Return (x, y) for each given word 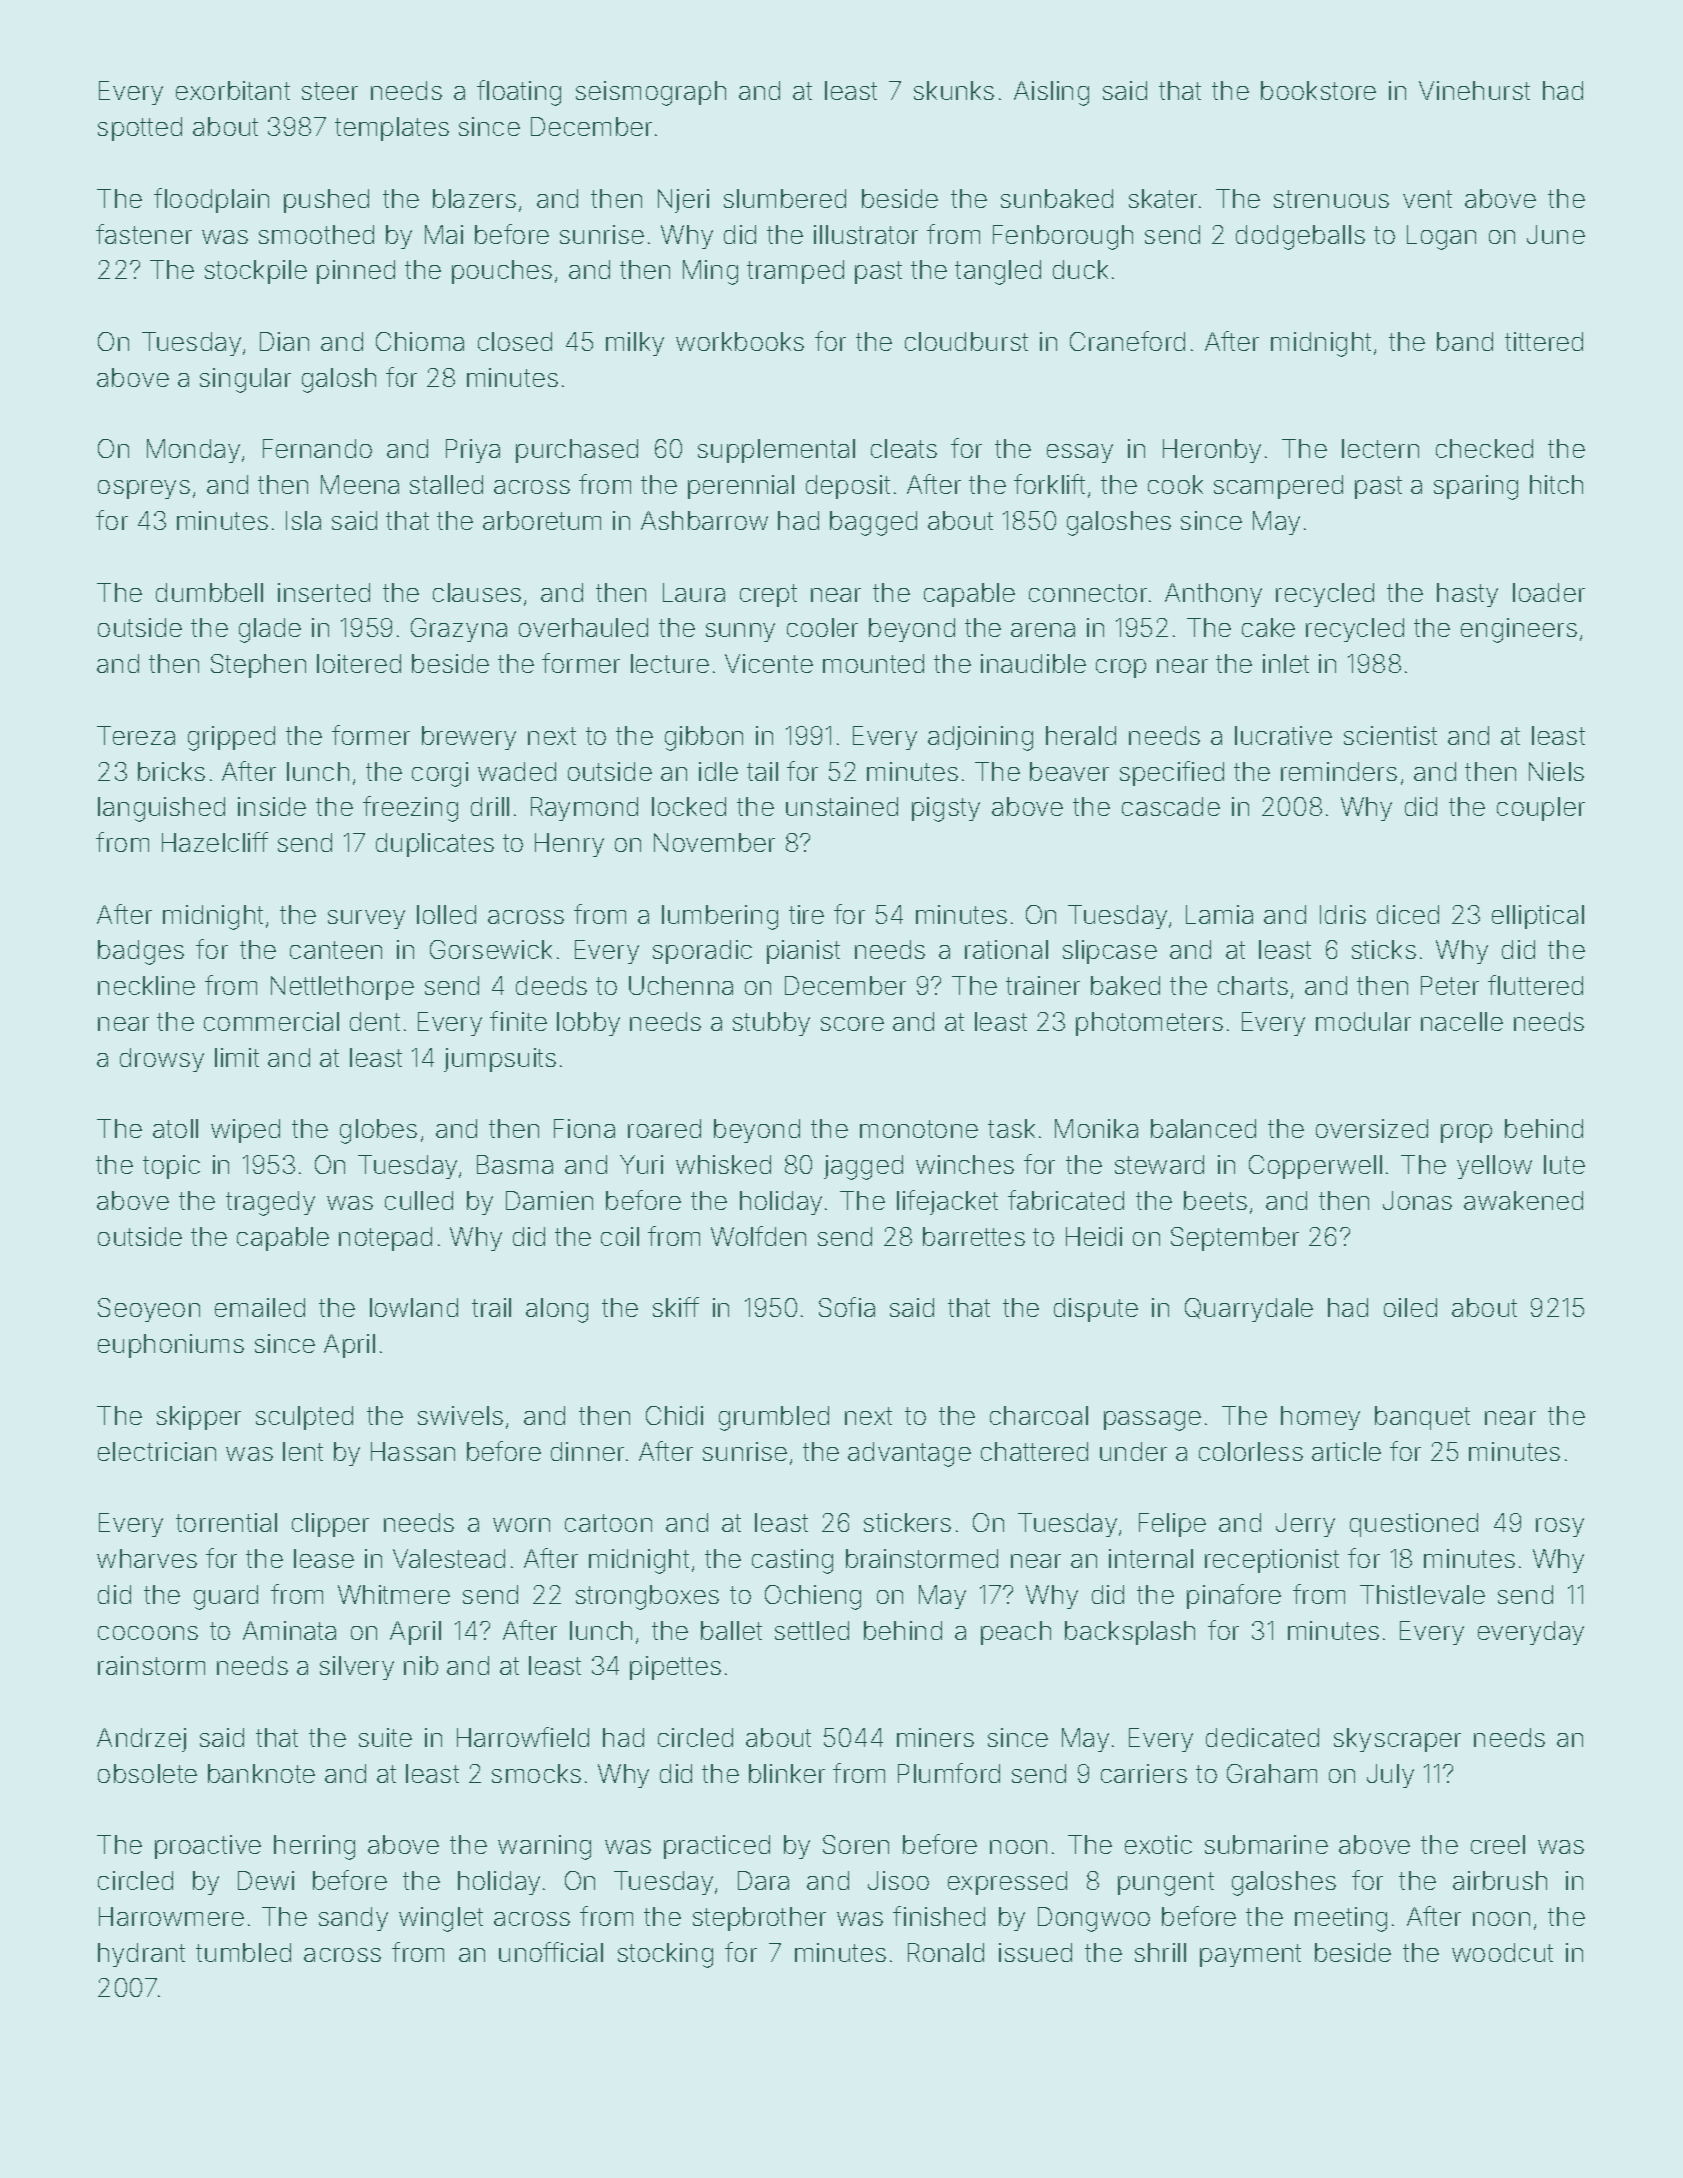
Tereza (136, 735)
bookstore (1318, 90)
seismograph (651, 93)
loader (1549, 592)
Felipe (1172, 1525)
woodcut (1502, 1952)
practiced (717, 1847)
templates (392, 129)
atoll (175, 1128)
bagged (873, 523)
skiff (676, 1307)
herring (314, 1847)
